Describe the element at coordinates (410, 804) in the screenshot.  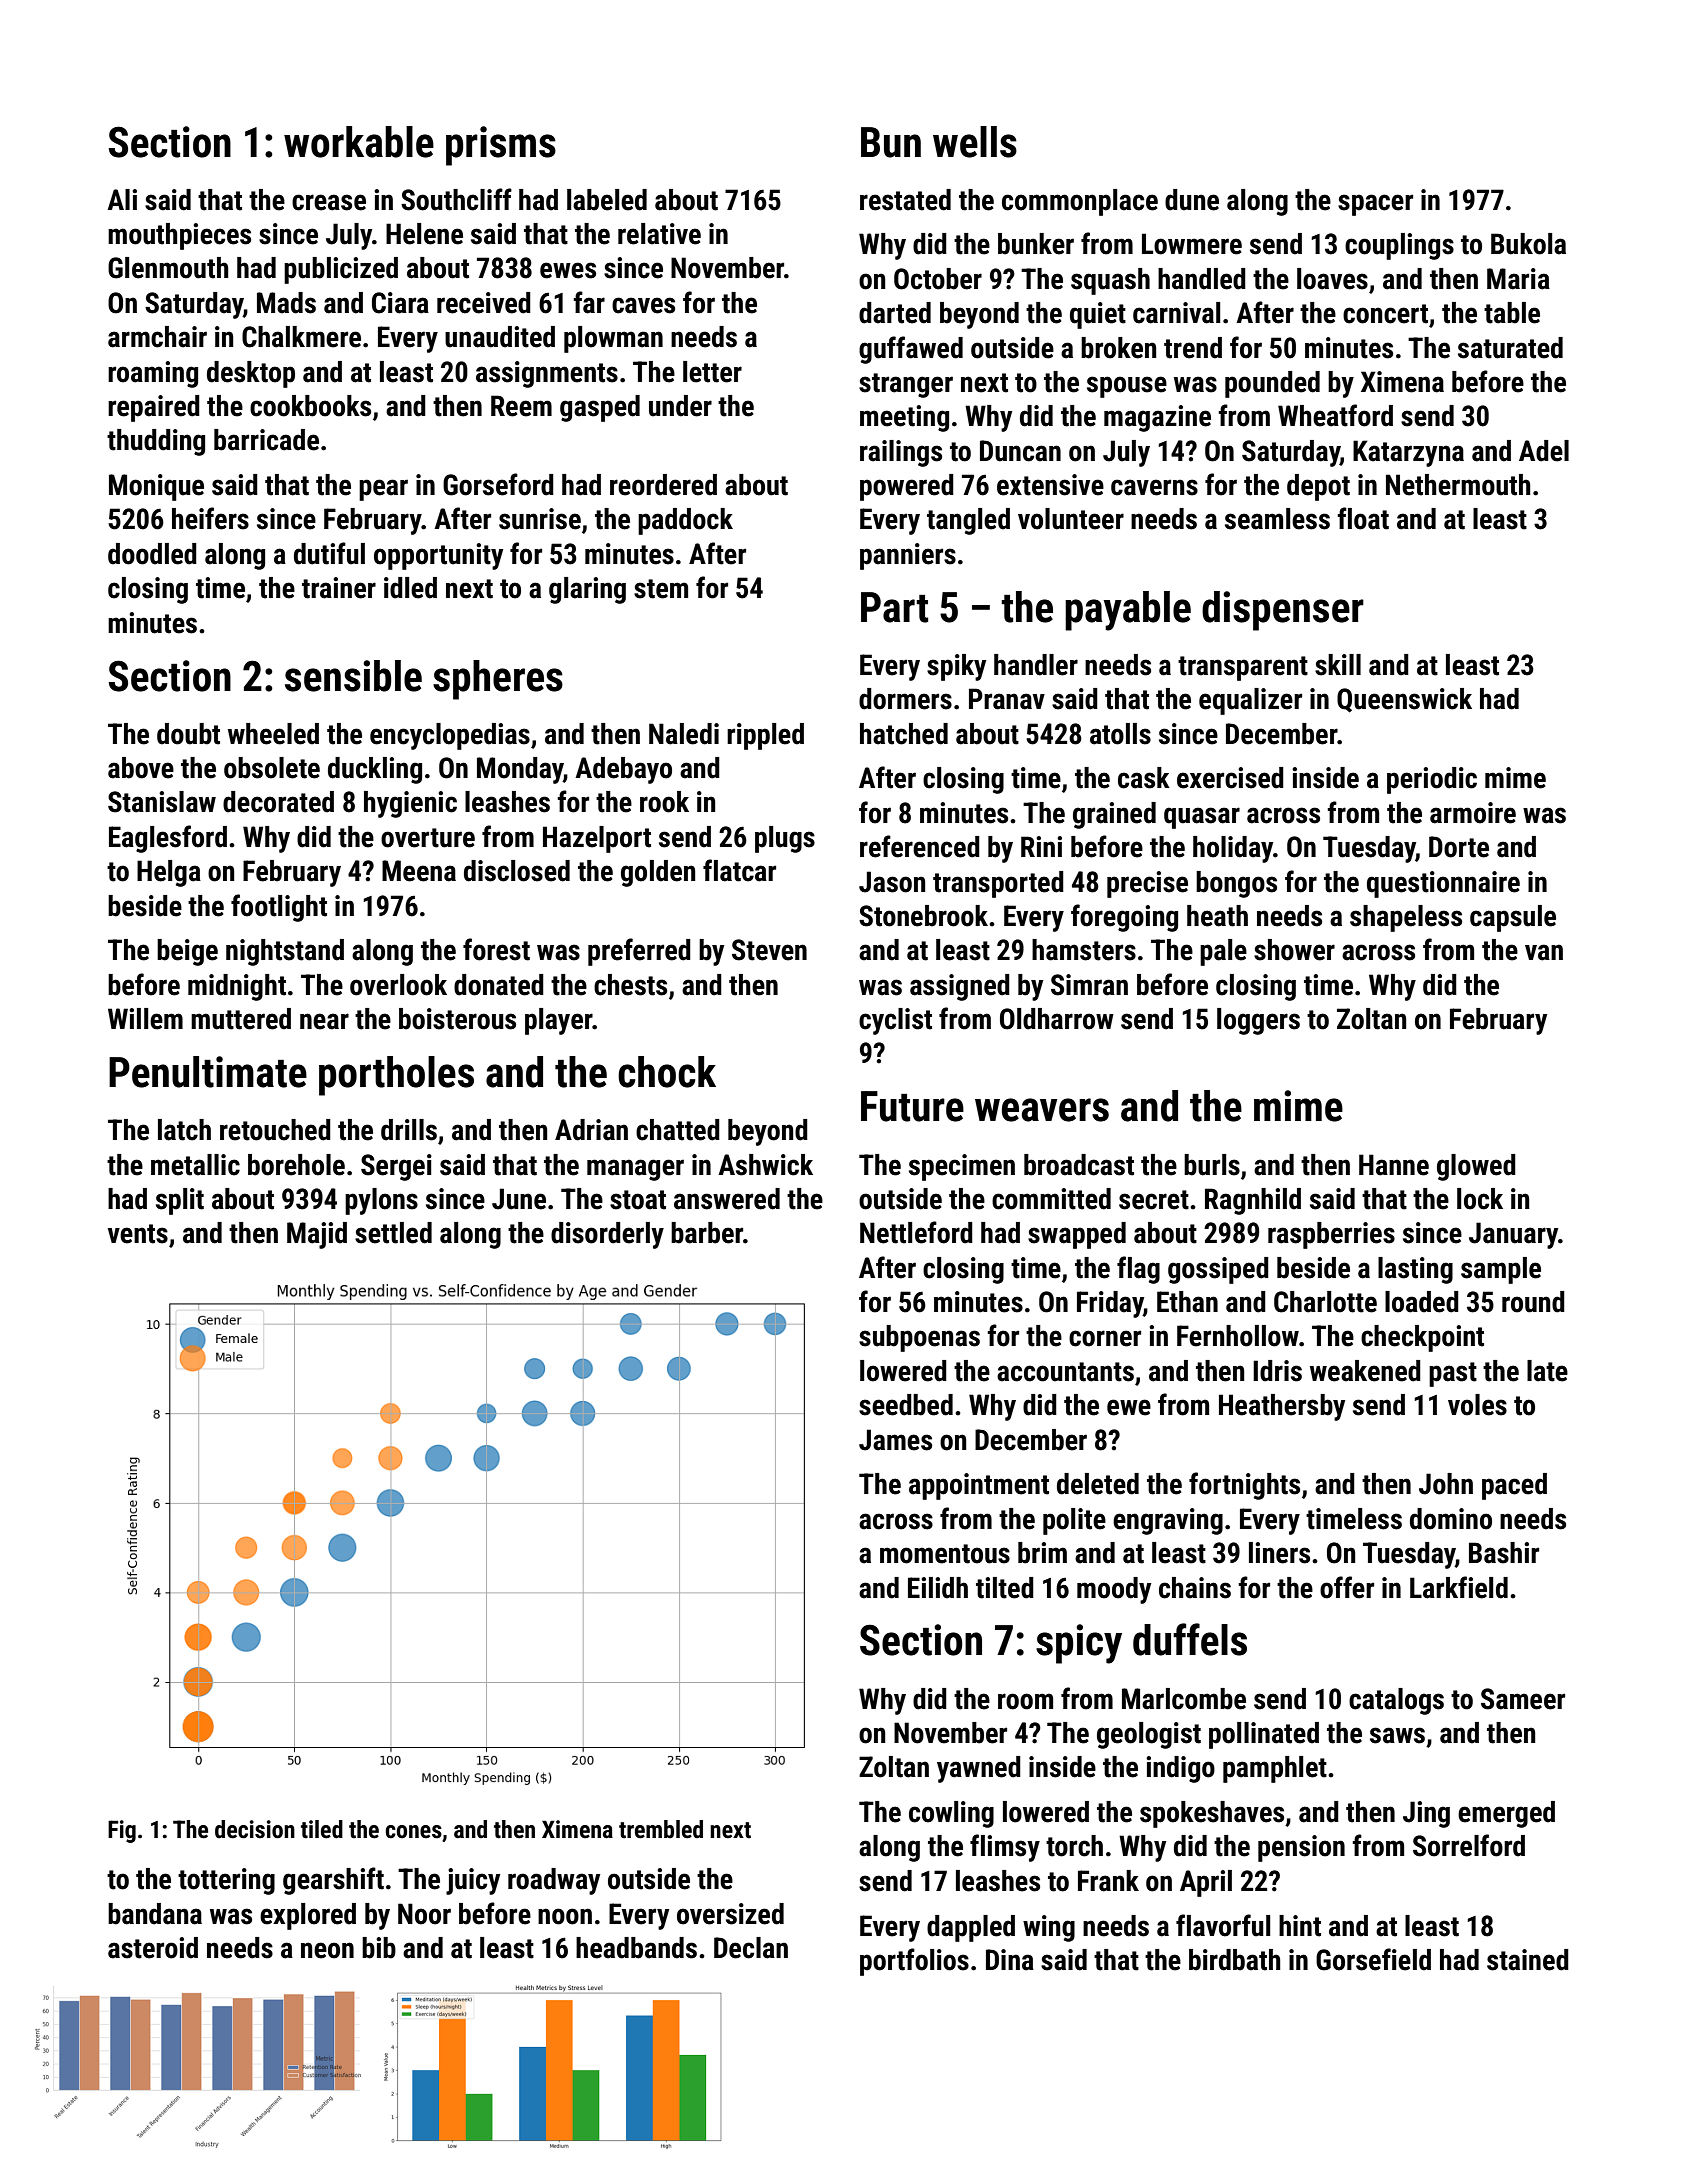
I see `hygienic` at that location.
